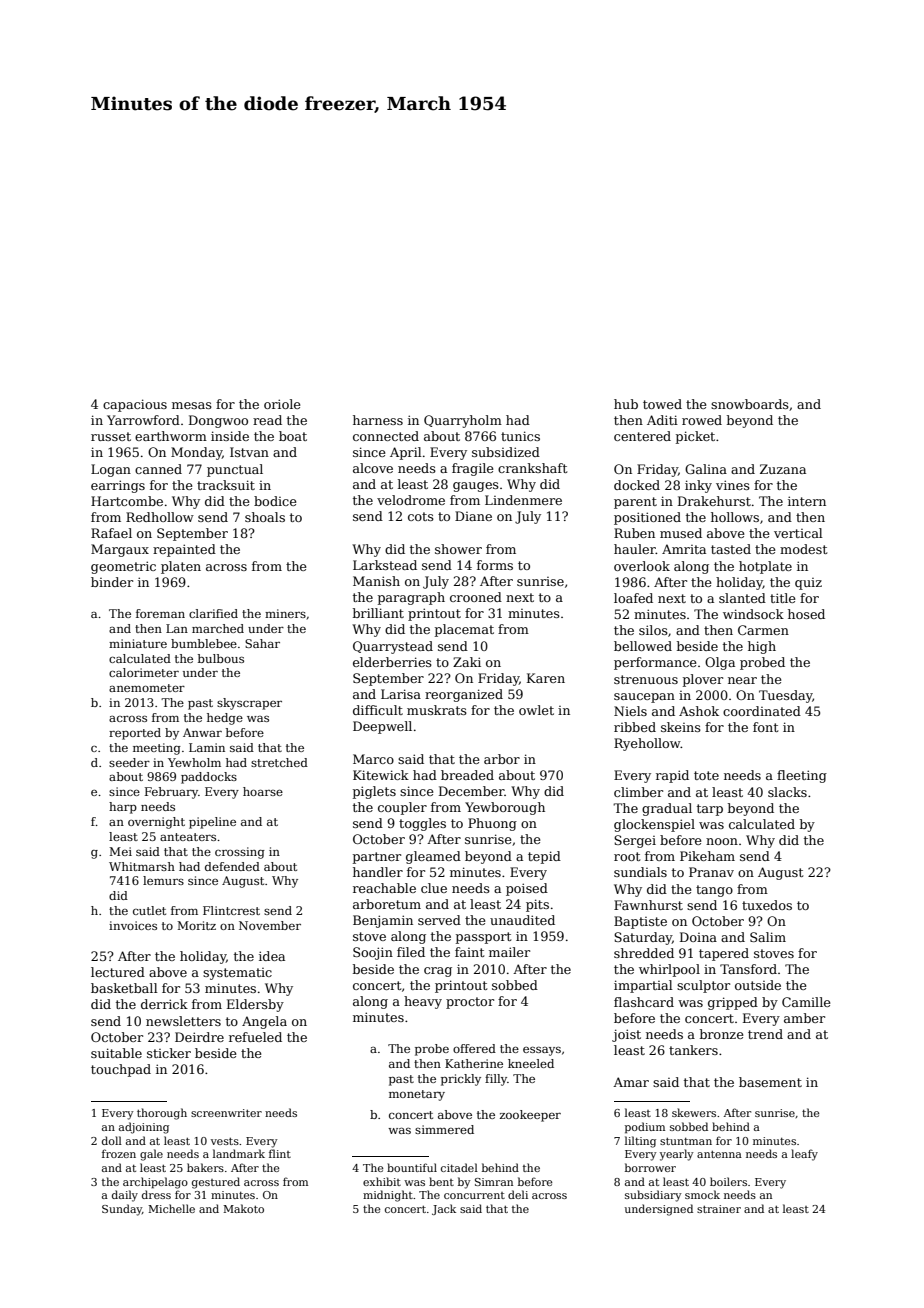 The height and width of the image is (1308, 924). I want to click on geometric, so click(123, 567).
